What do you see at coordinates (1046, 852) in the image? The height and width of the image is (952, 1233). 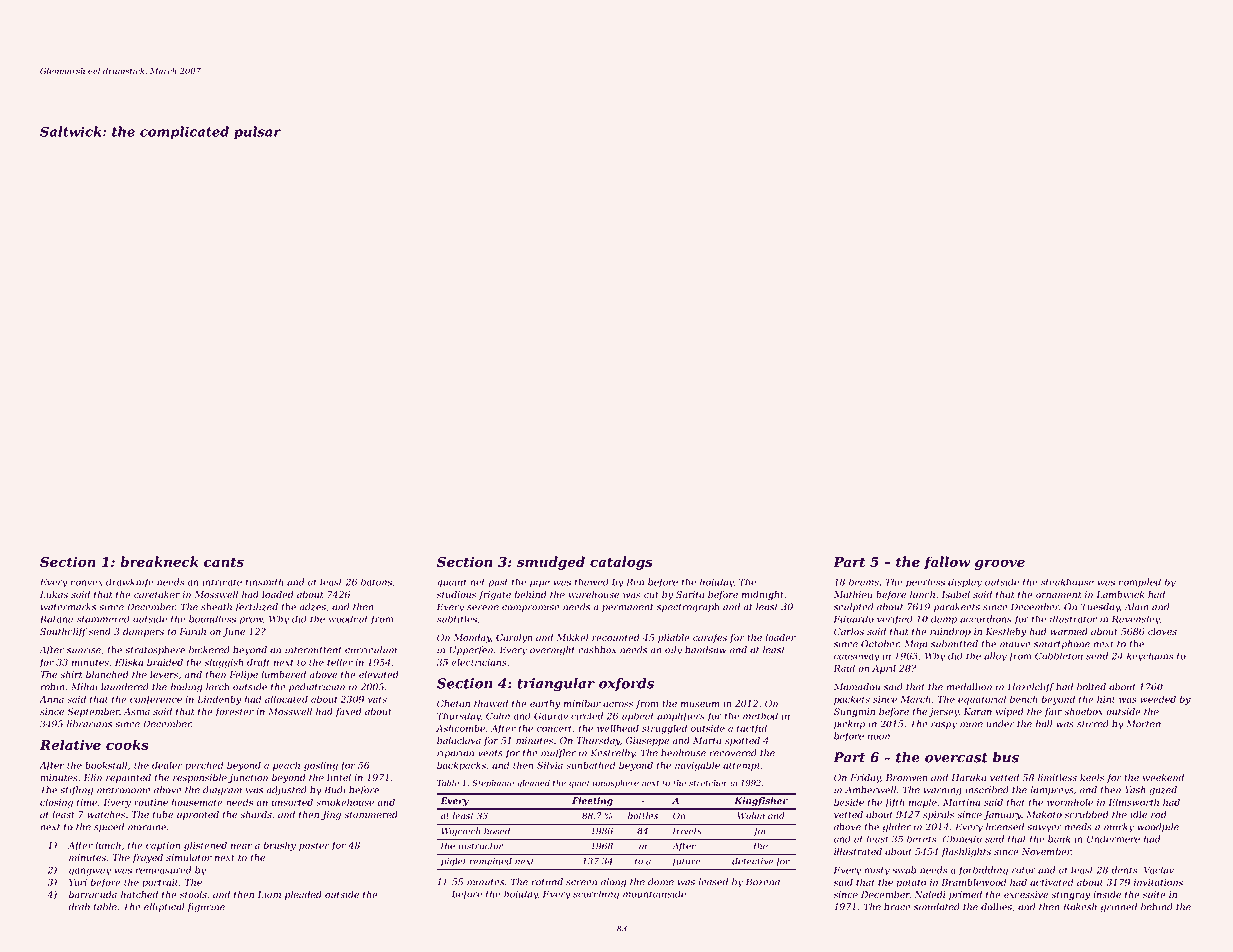 I see `November` at bounding box center [1046, 852].
